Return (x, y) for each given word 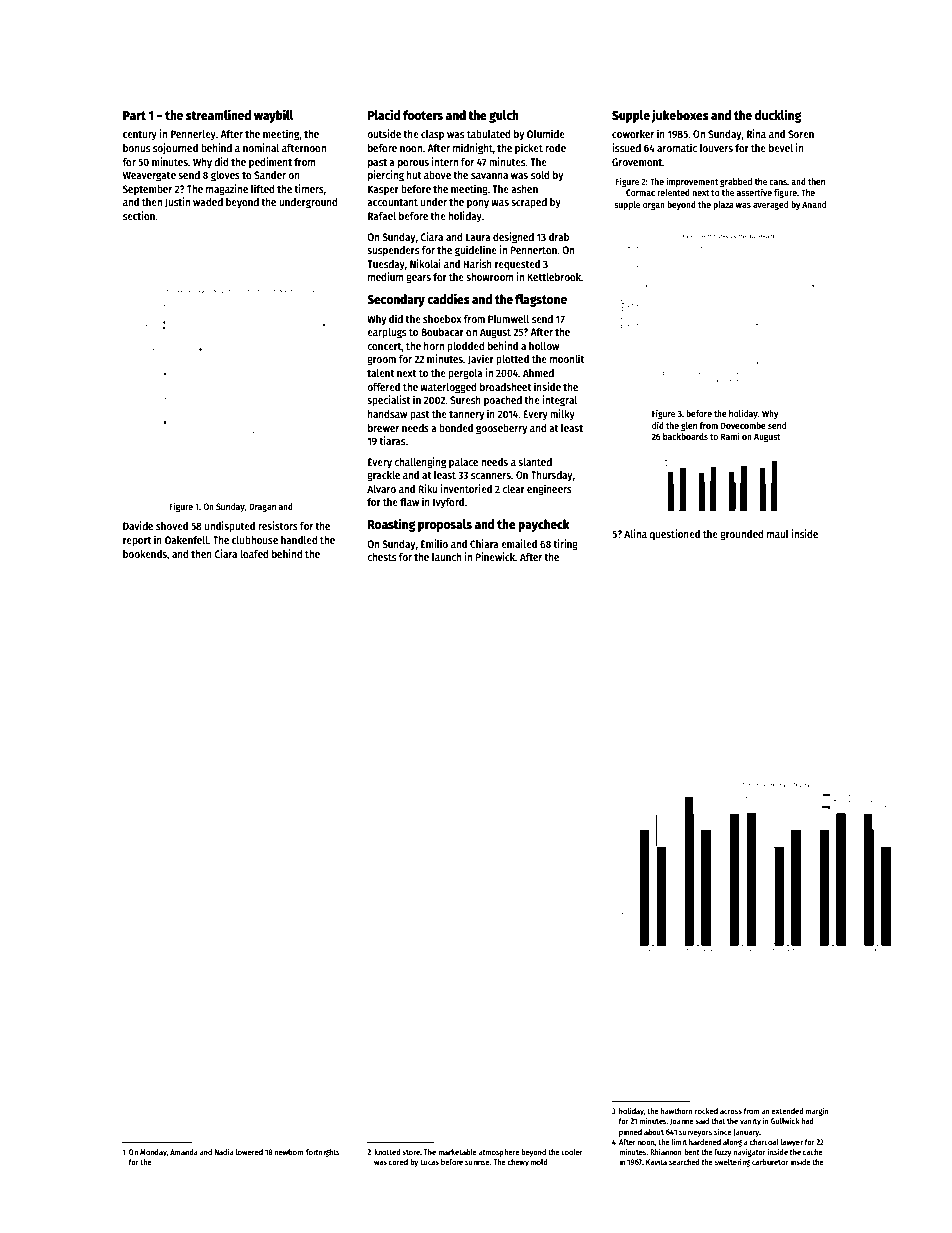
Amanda (184, 1152)
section (139, 215)
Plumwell (508, 319)
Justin (177, 202)
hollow (544, 346)
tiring (565, 545)
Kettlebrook (554, 277)
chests (381, 557)
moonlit (567, 358)
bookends (145, 554)
